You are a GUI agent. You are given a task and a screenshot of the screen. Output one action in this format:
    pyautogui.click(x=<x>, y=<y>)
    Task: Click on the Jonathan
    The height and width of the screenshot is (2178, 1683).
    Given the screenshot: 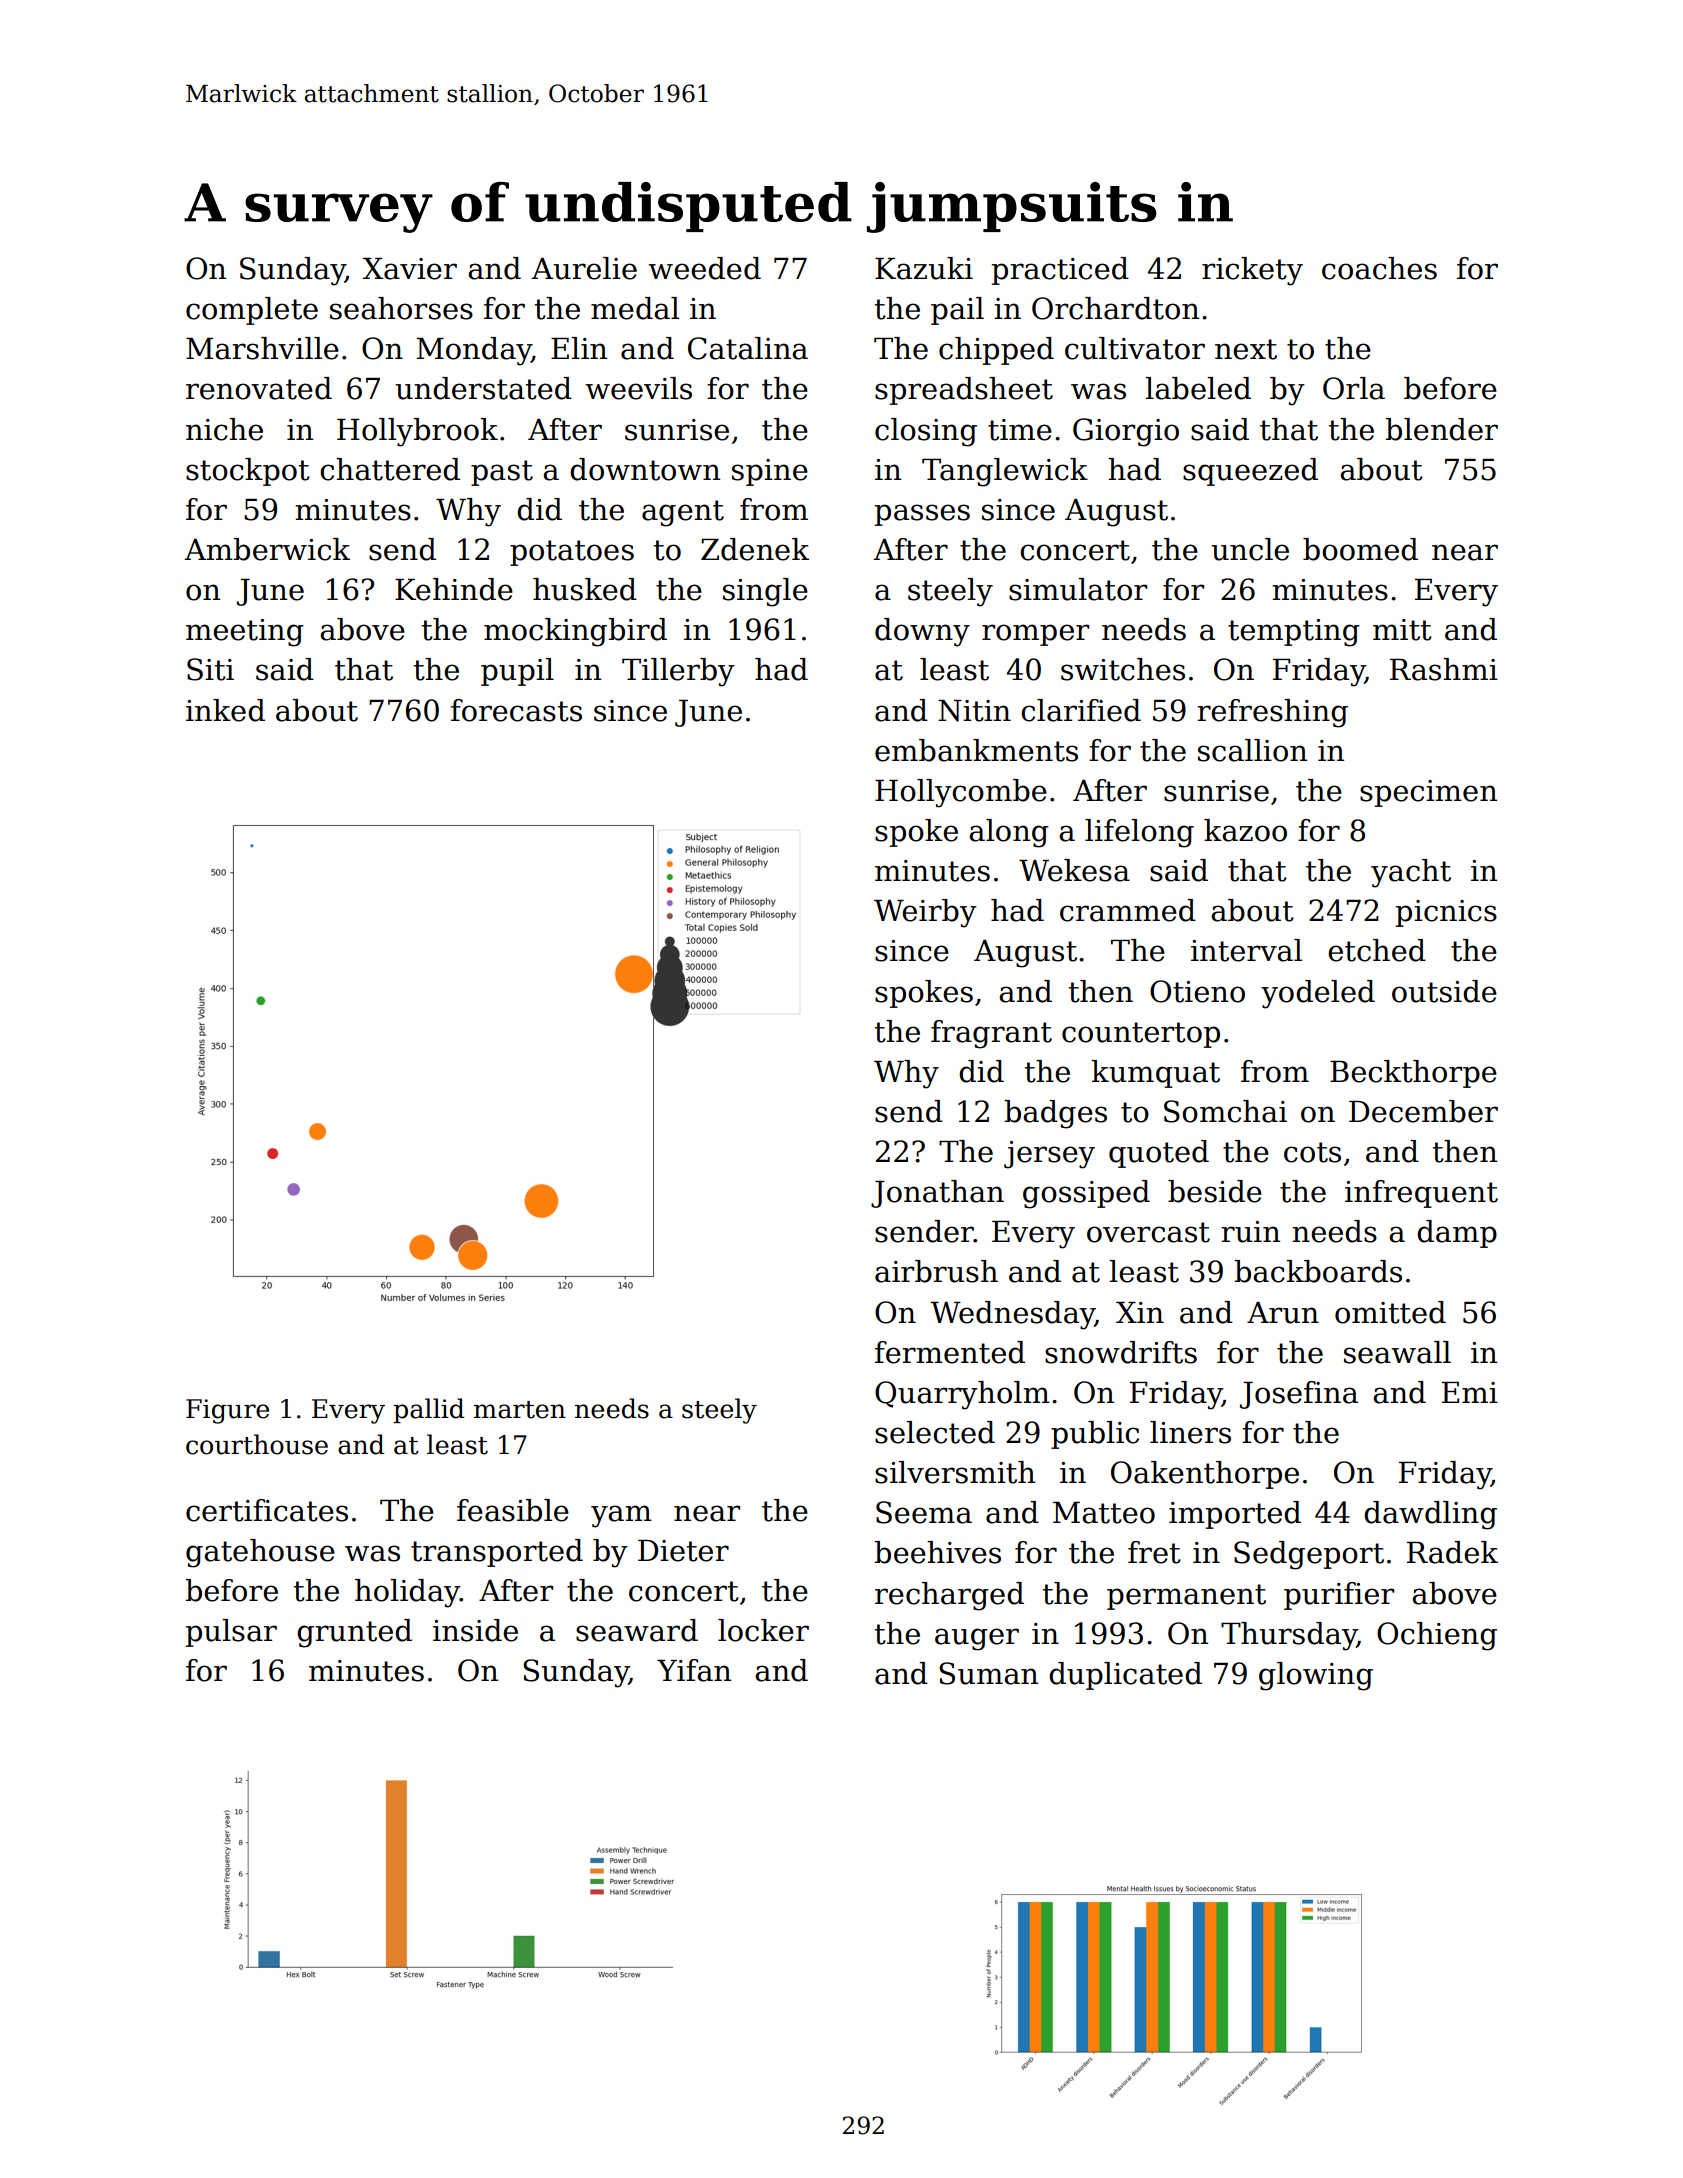 What is the action you would take?
    pyautogui.click(x=937, y=1194)
